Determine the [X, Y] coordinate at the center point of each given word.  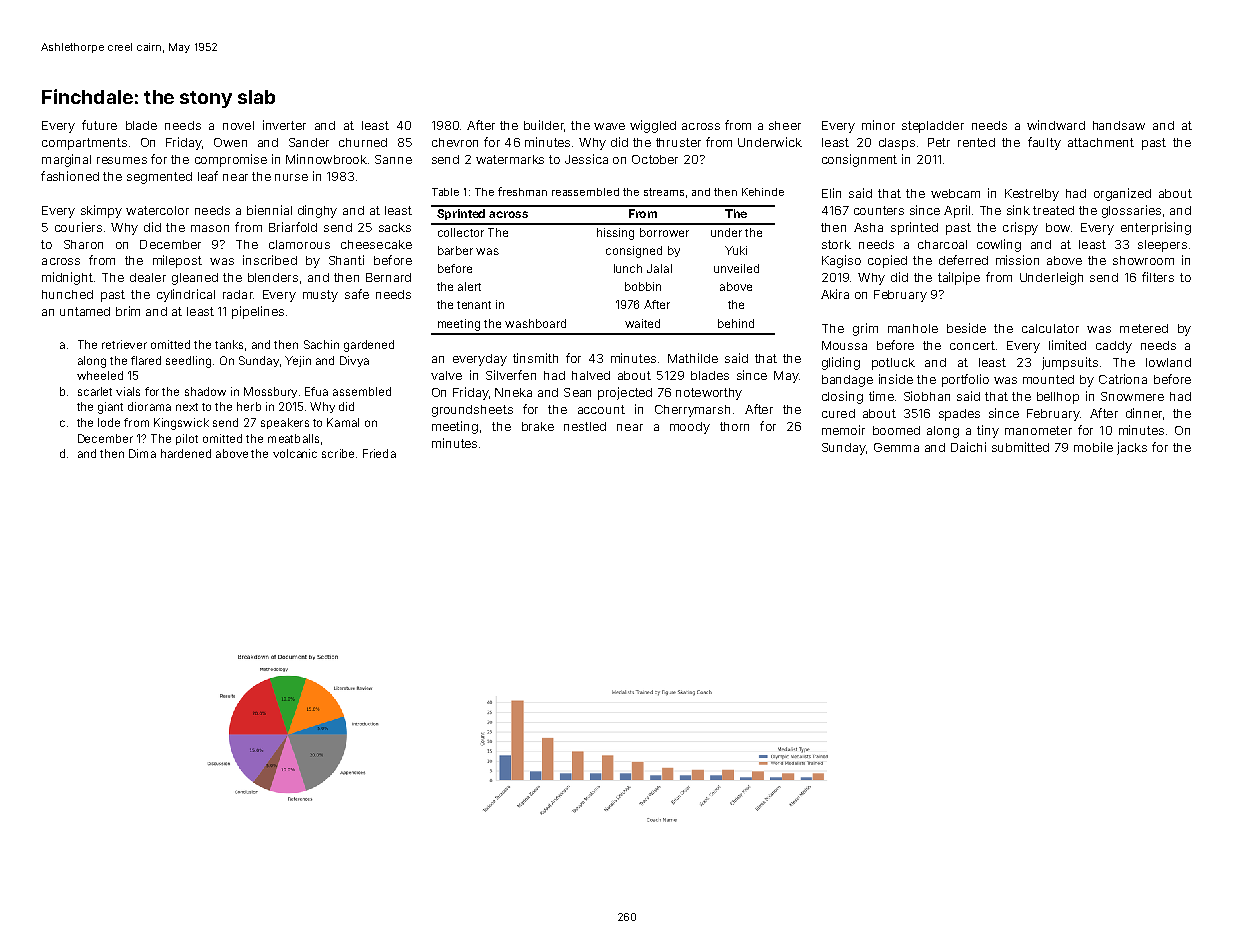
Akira [835, 294]
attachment [1101, 142]
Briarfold [293, 227]
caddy [1114, 347]
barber [455, 250]
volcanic [295, 453]
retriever [124, 344]
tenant [474, 305]
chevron [455, 142]
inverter [284, 125]
